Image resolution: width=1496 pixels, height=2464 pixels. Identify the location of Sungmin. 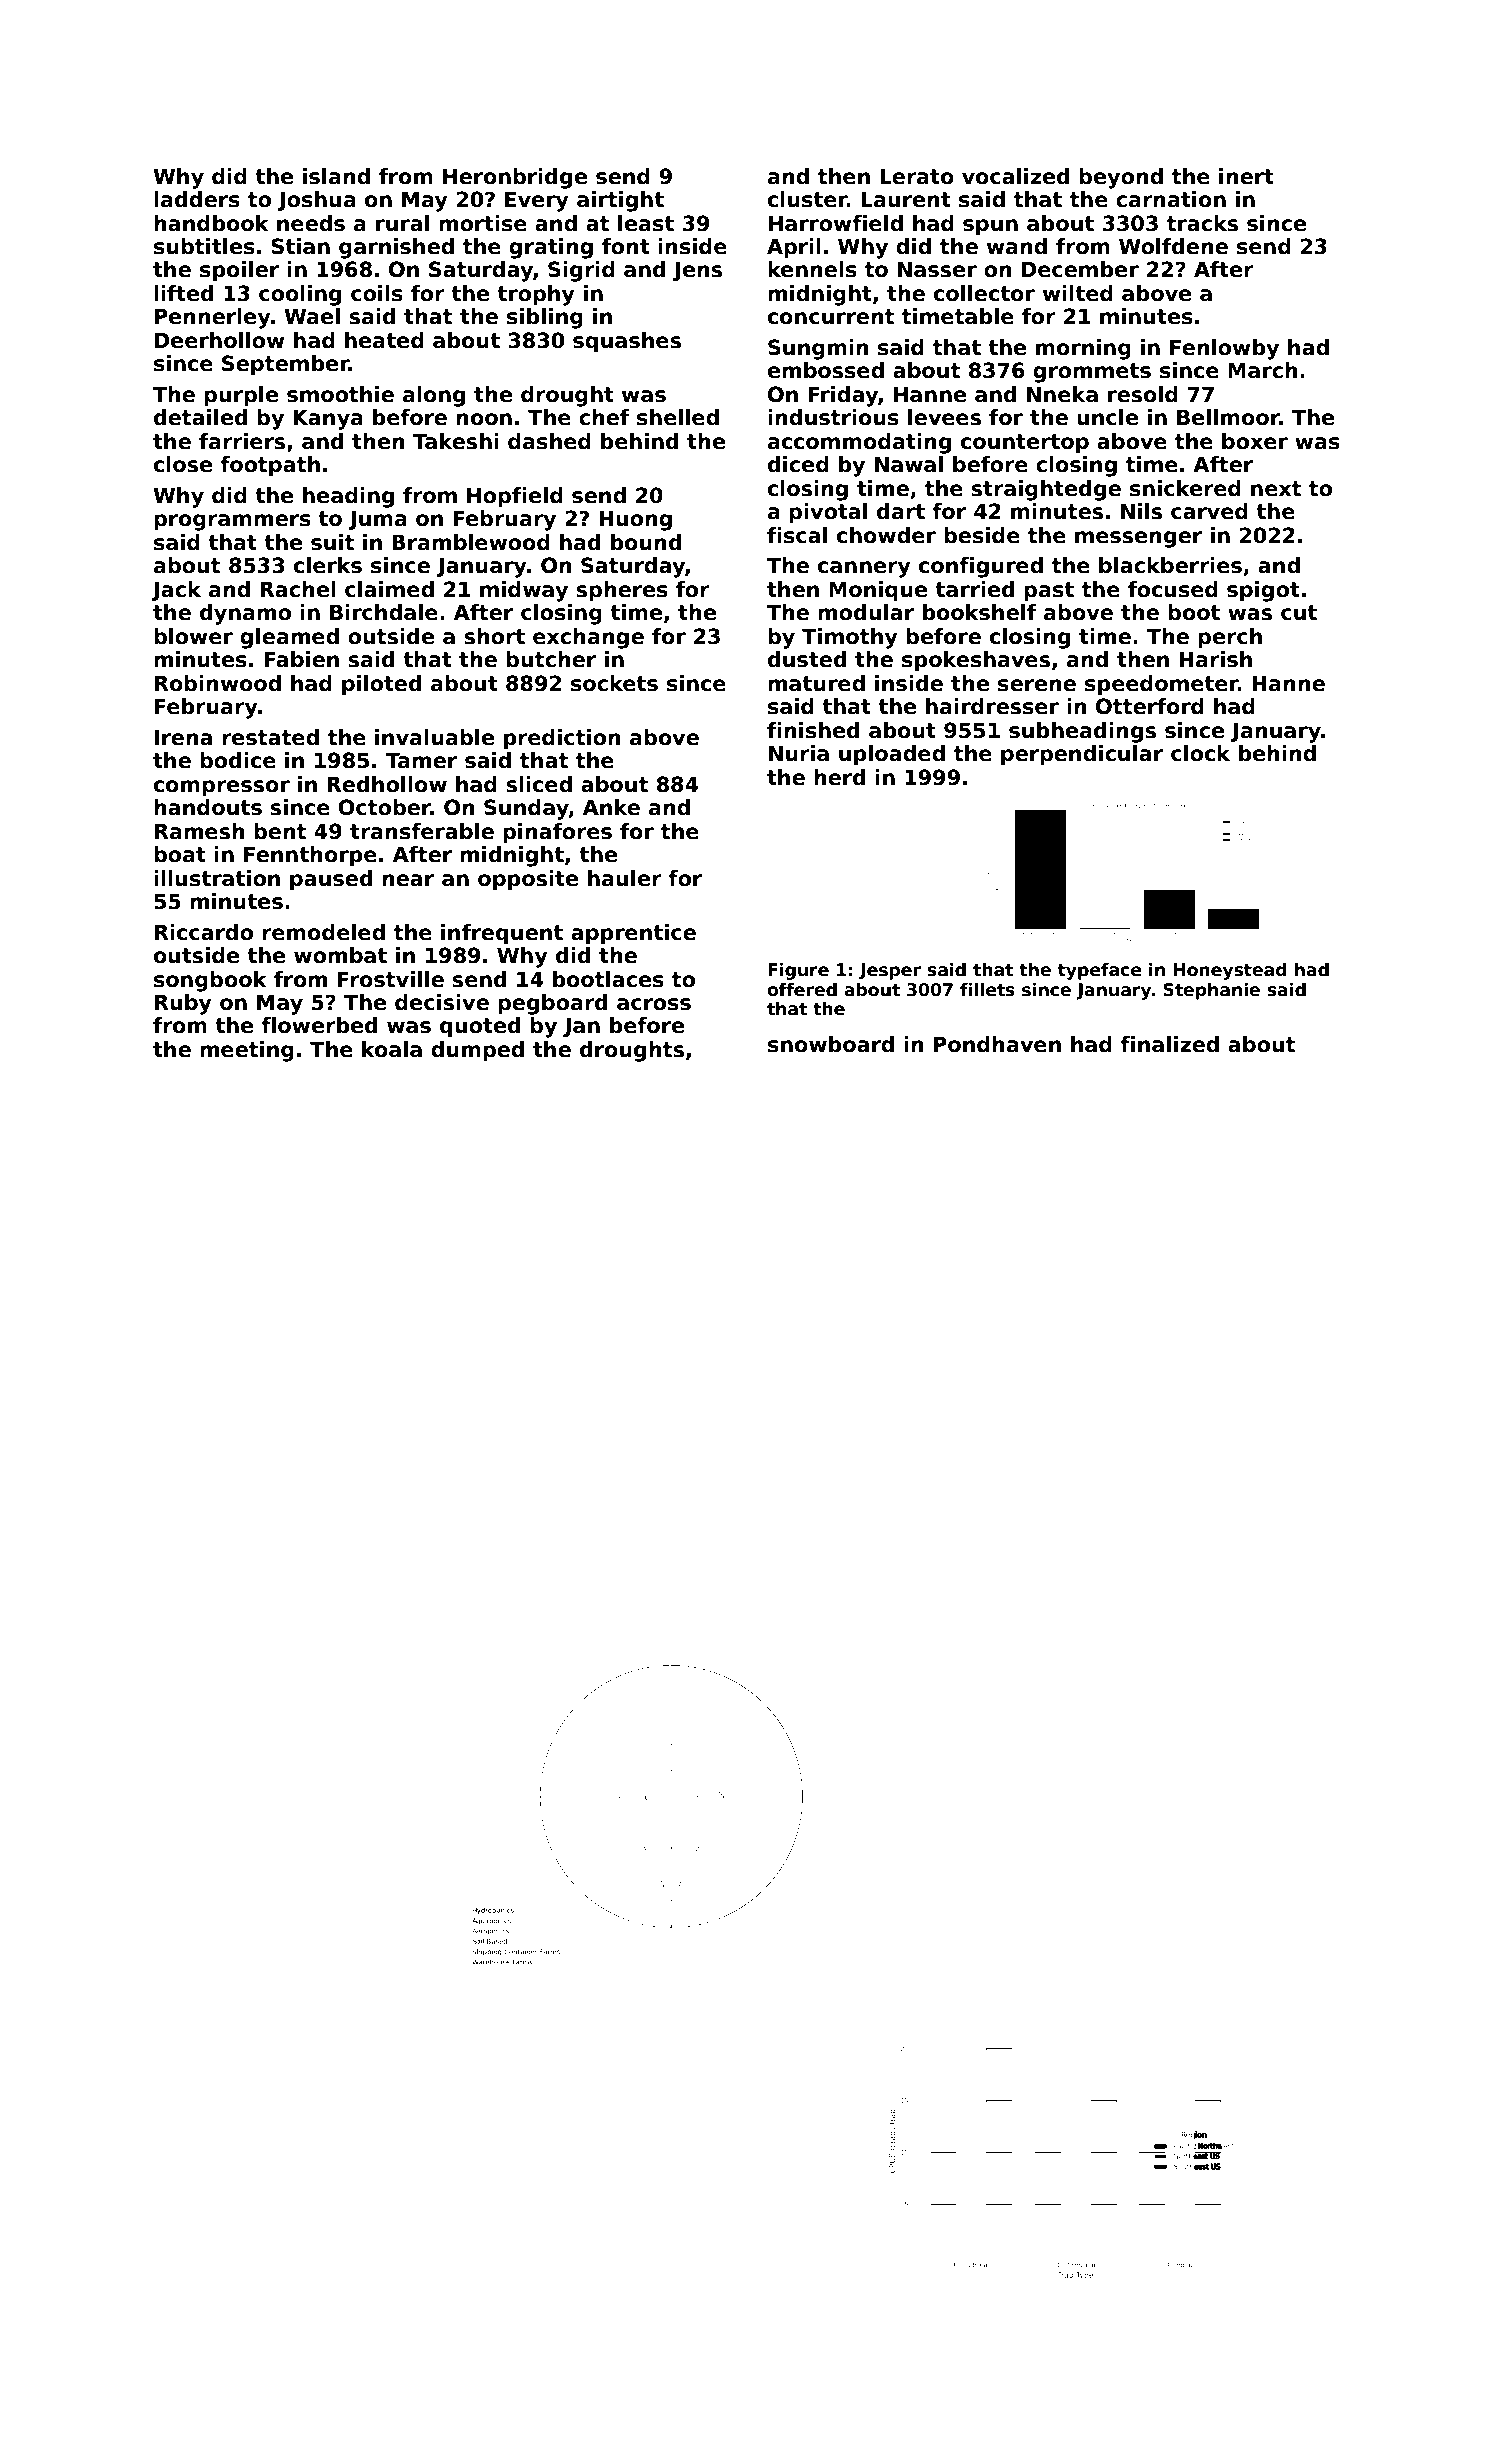
(818, 349).
